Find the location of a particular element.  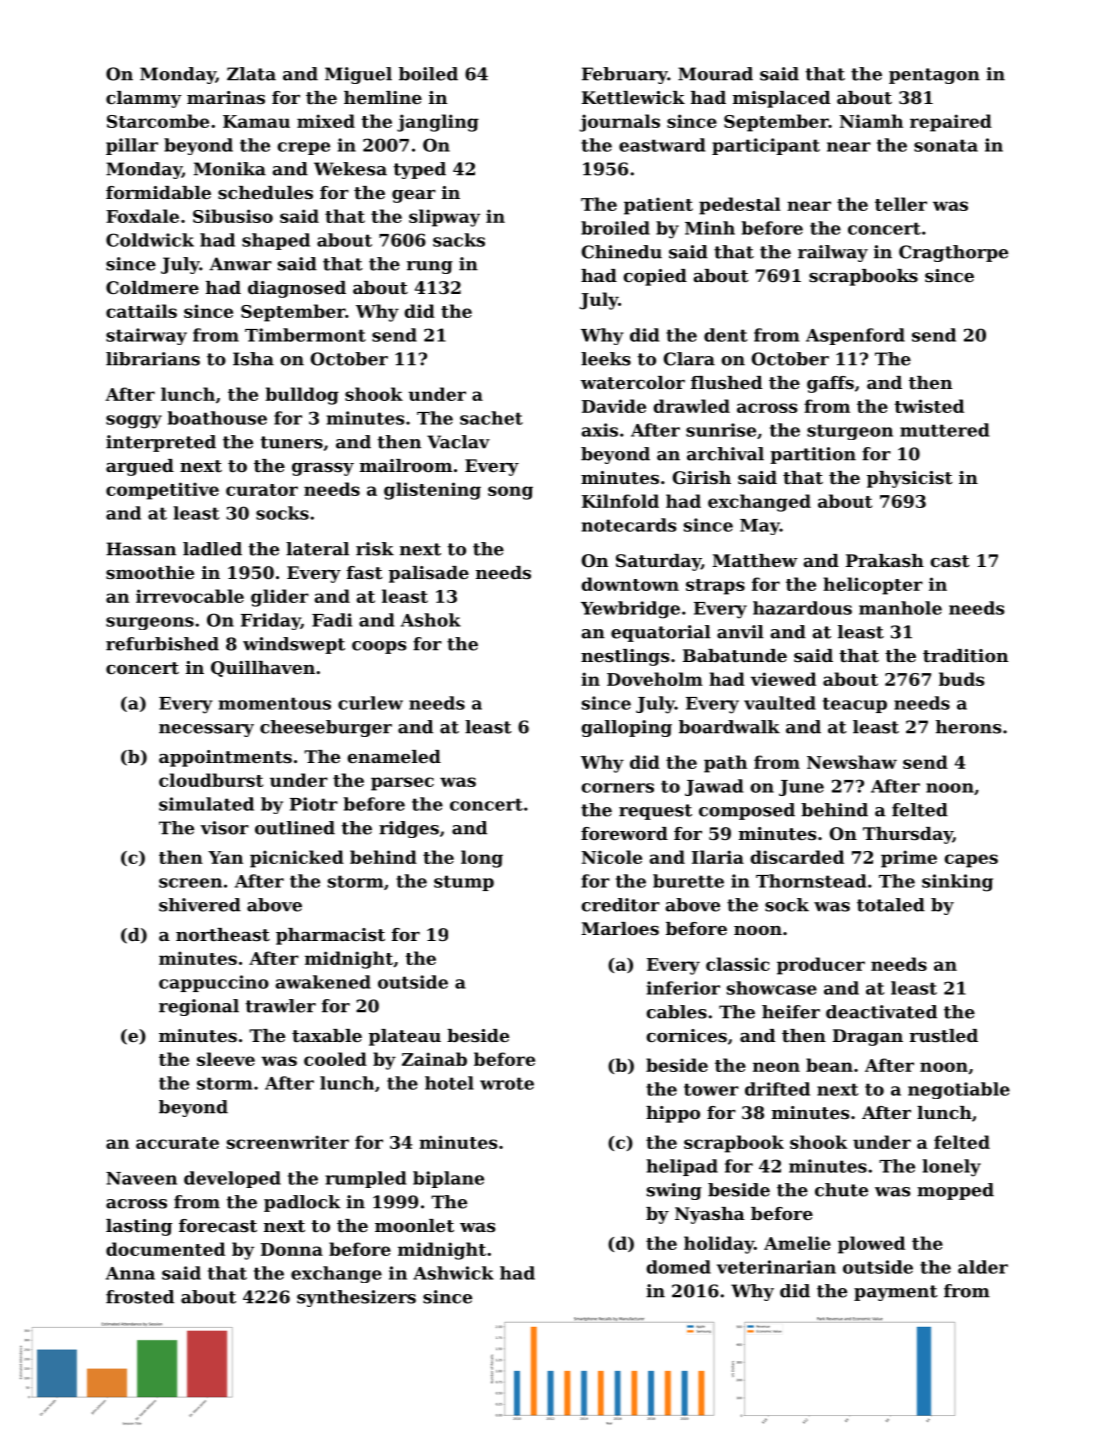

boiled is located at coordinates (428, 74).
